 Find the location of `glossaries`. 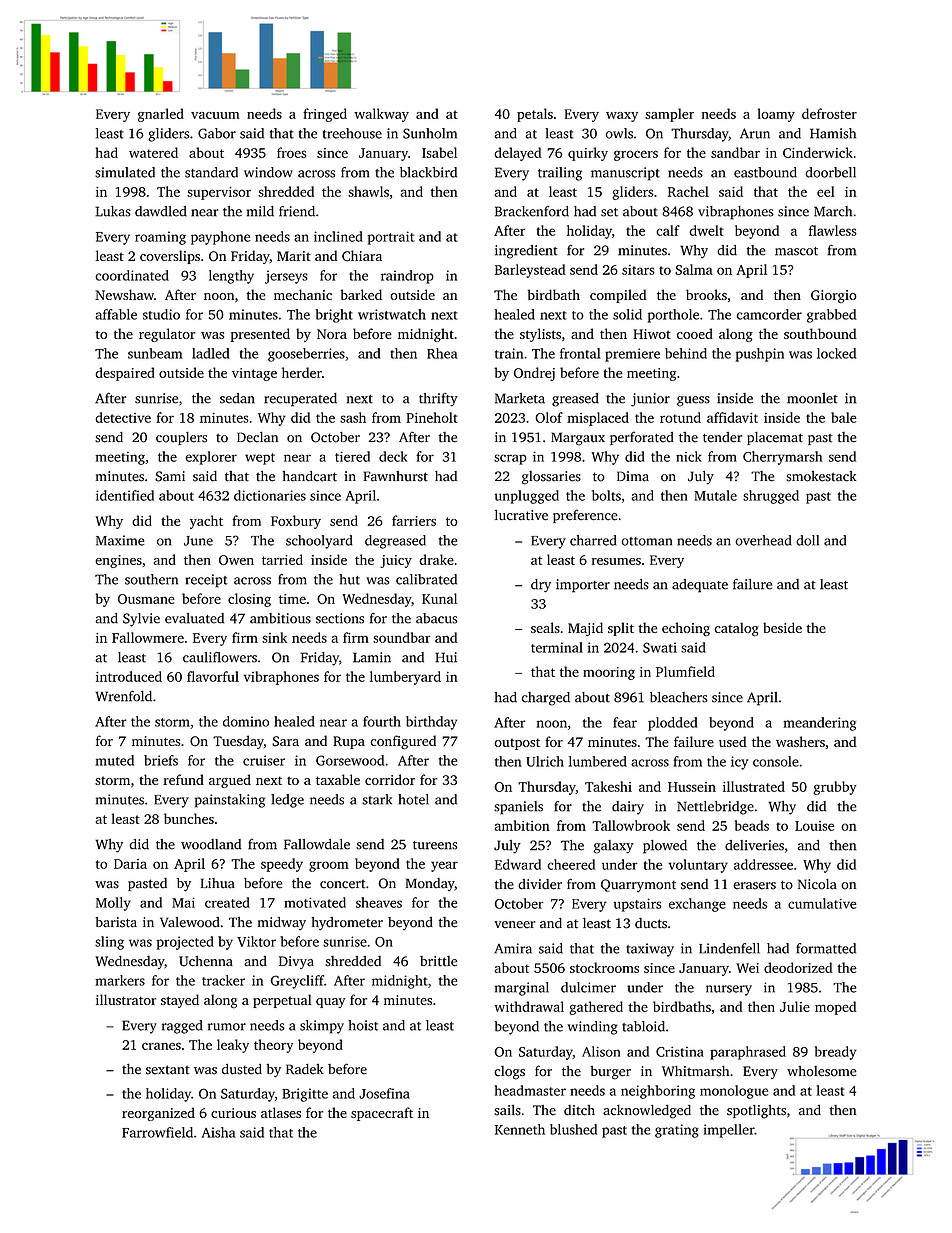

glossaries is located at coordinates (551, 478).
